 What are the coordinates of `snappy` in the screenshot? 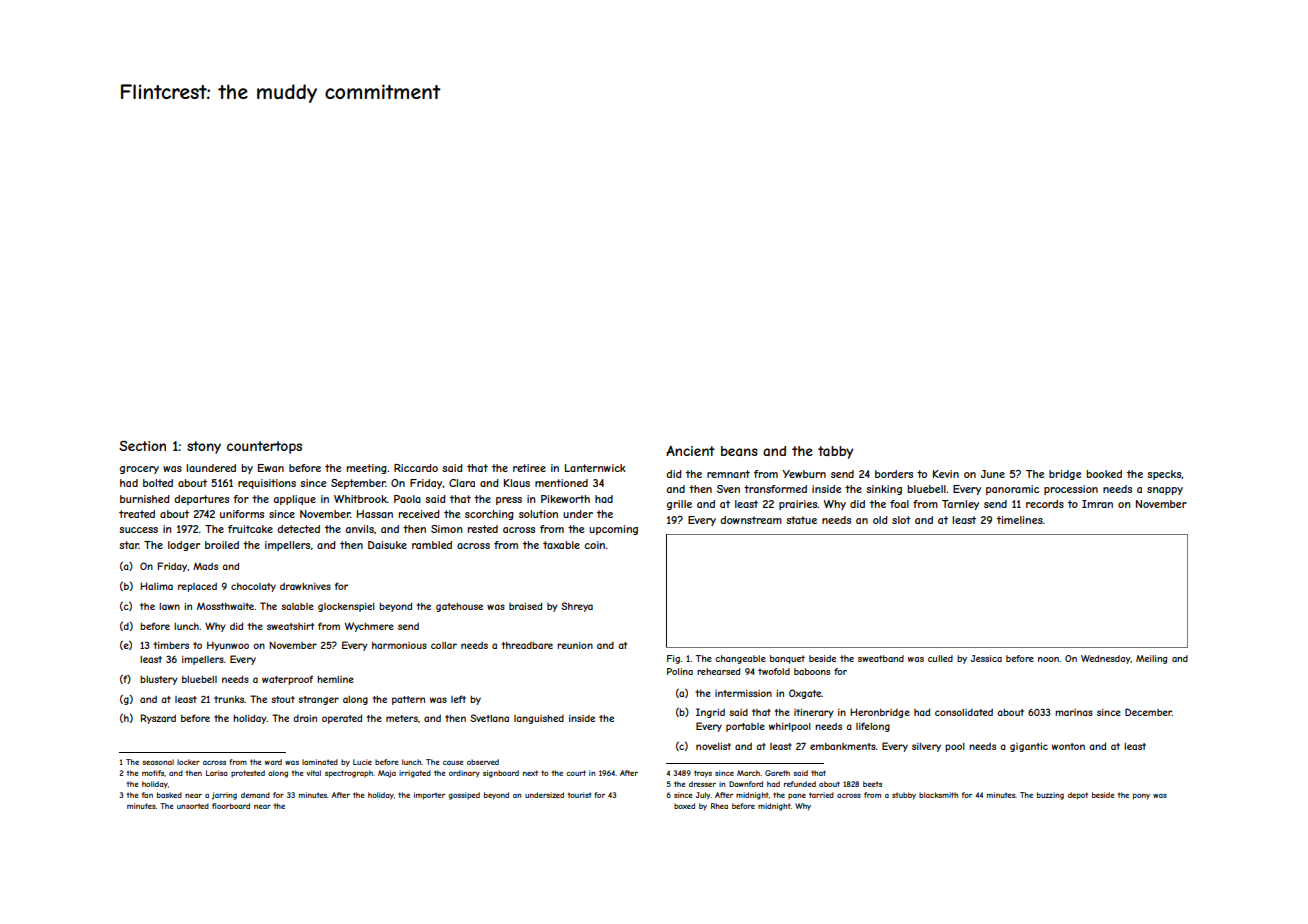 It's located at (1165, 491).
